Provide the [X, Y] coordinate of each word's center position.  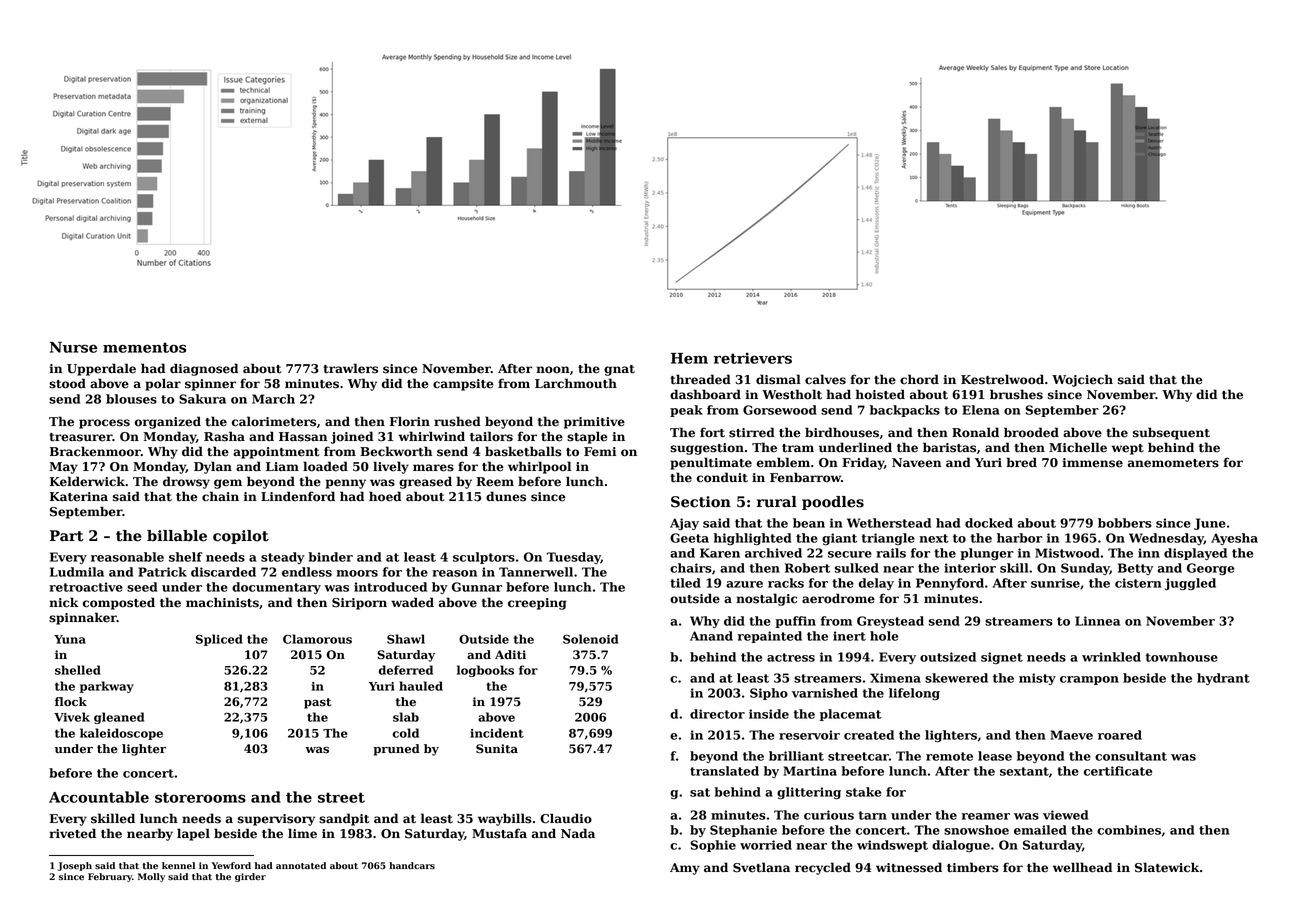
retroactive [86, 587]
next [934, 538]
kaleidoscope [121, 734]
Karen [720, 553]
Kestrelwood [1002, 379]
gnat [619, 370]
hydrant [1223, 679]
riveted [72, 833]
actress [791, 657]
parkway [107, 687]
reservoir [809, 735]
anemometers [1173, 463]
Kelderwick [87, 481]
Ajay [684, 524]
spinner [210, 385]
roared [1120, 735]
